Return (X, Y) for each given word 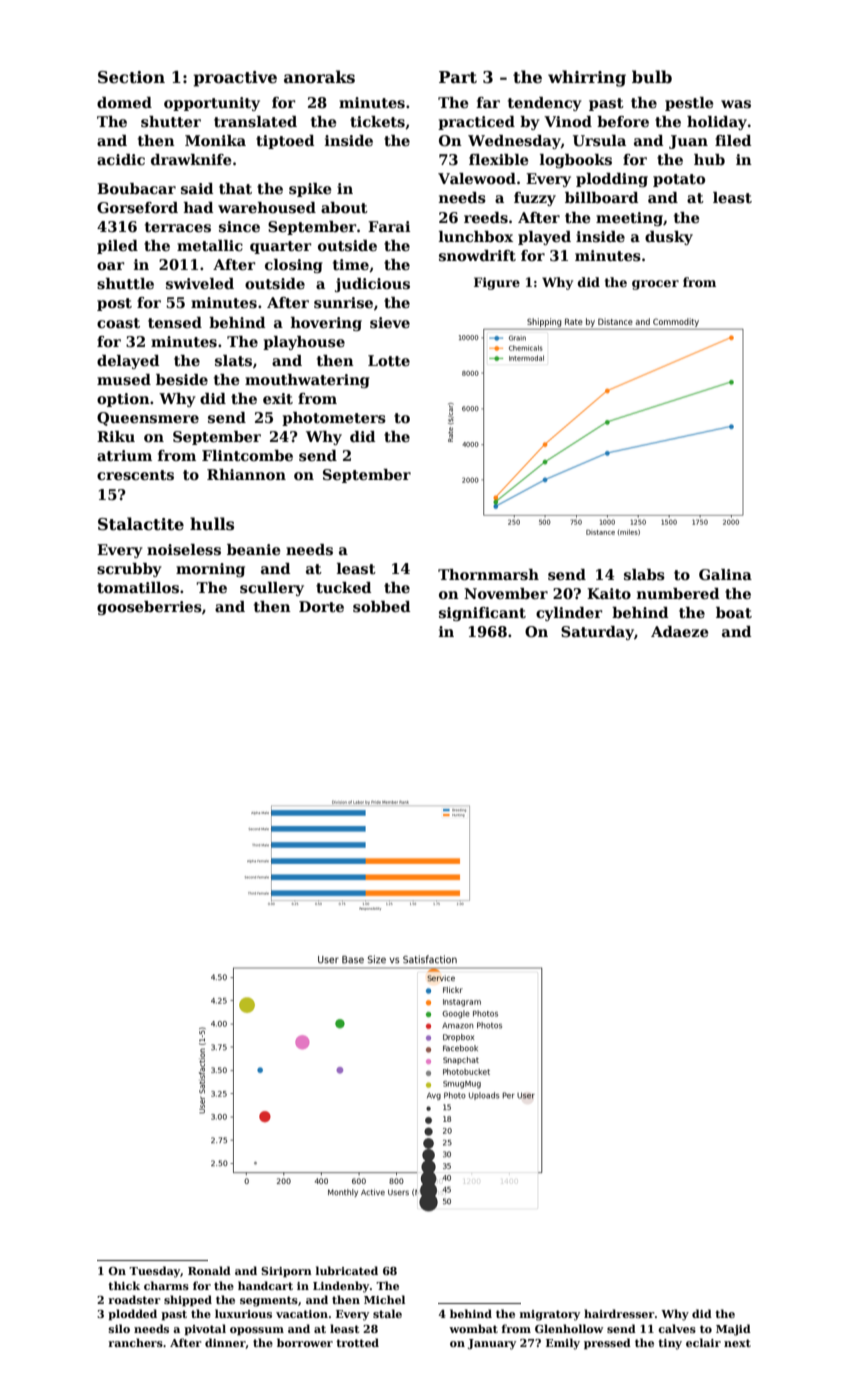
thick (124, 1285)
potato (679, 180)
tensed (175, 322)
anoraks (319, 77)
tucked (343, 587)
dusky (669, 238)
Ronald (209, 1270)
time (351, 264)
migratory (550, 1315)
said (197, 188)
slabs (644, 575)
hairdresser (619, 1313)
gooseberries (149, 608)
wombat (473, 1328)
